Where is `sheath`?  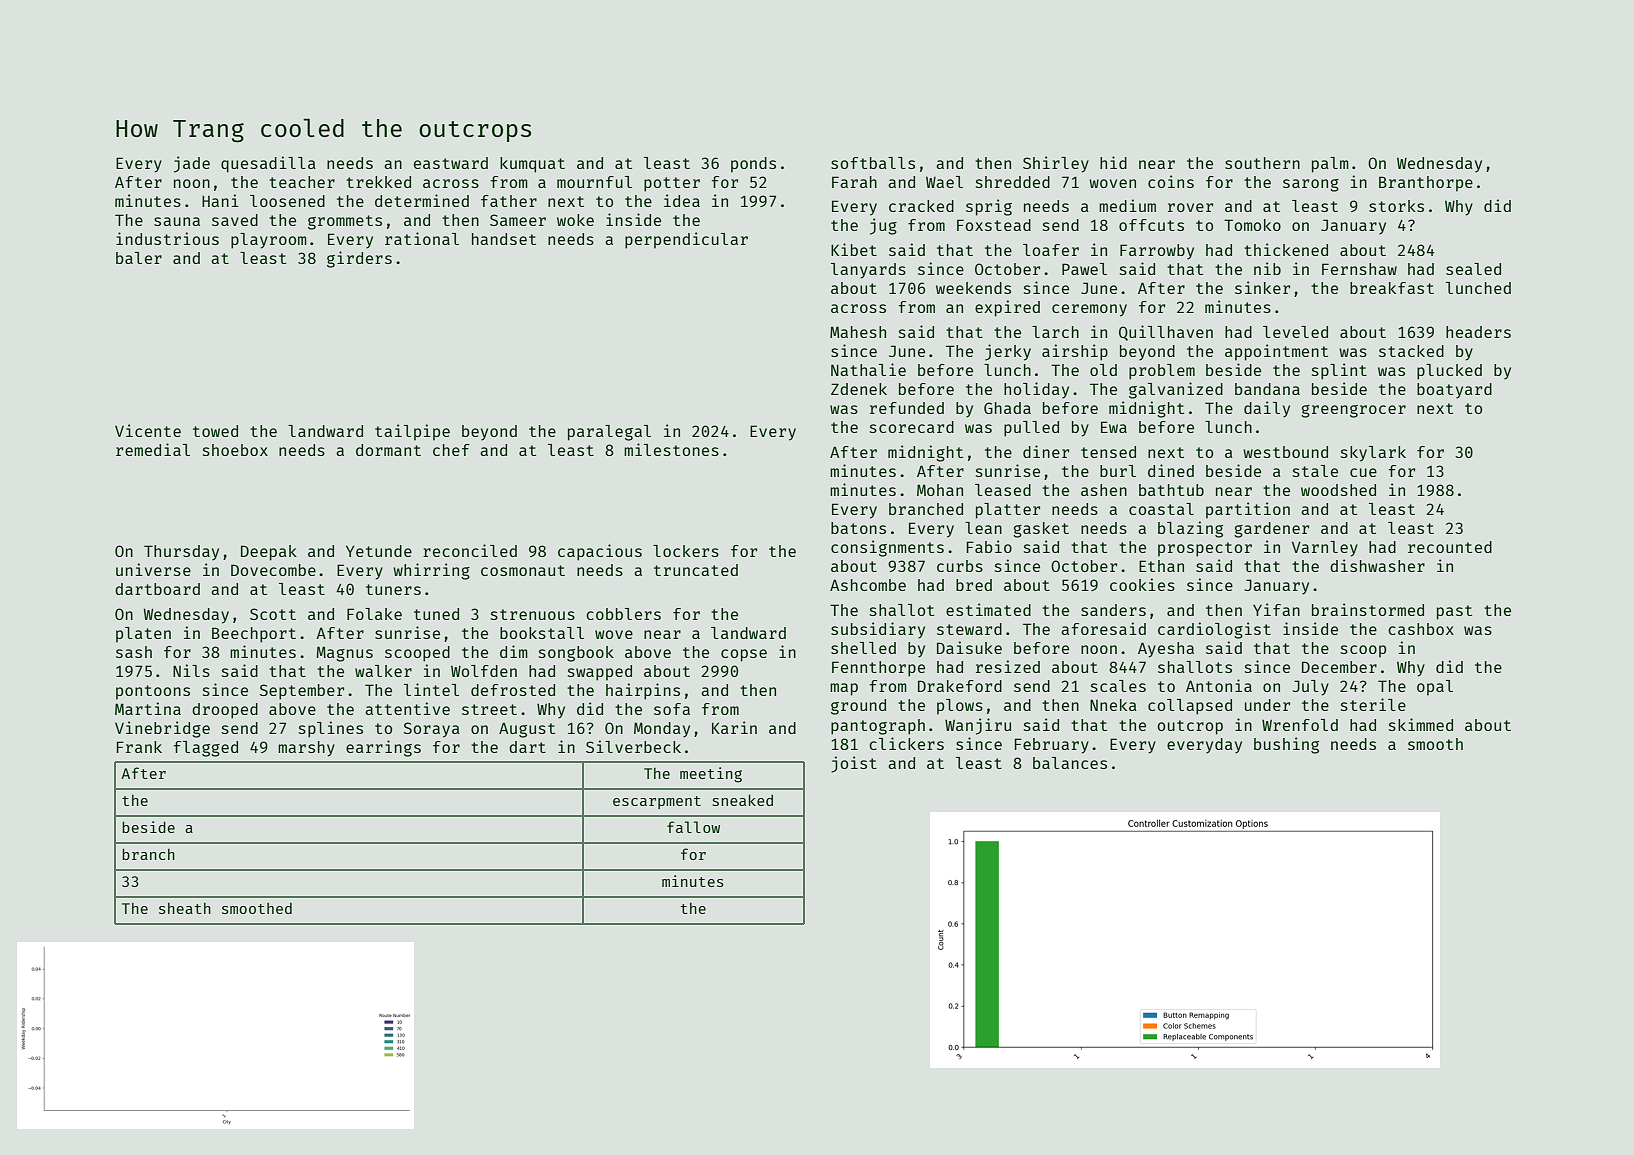
sheath is located at coordinates (185, 908).
